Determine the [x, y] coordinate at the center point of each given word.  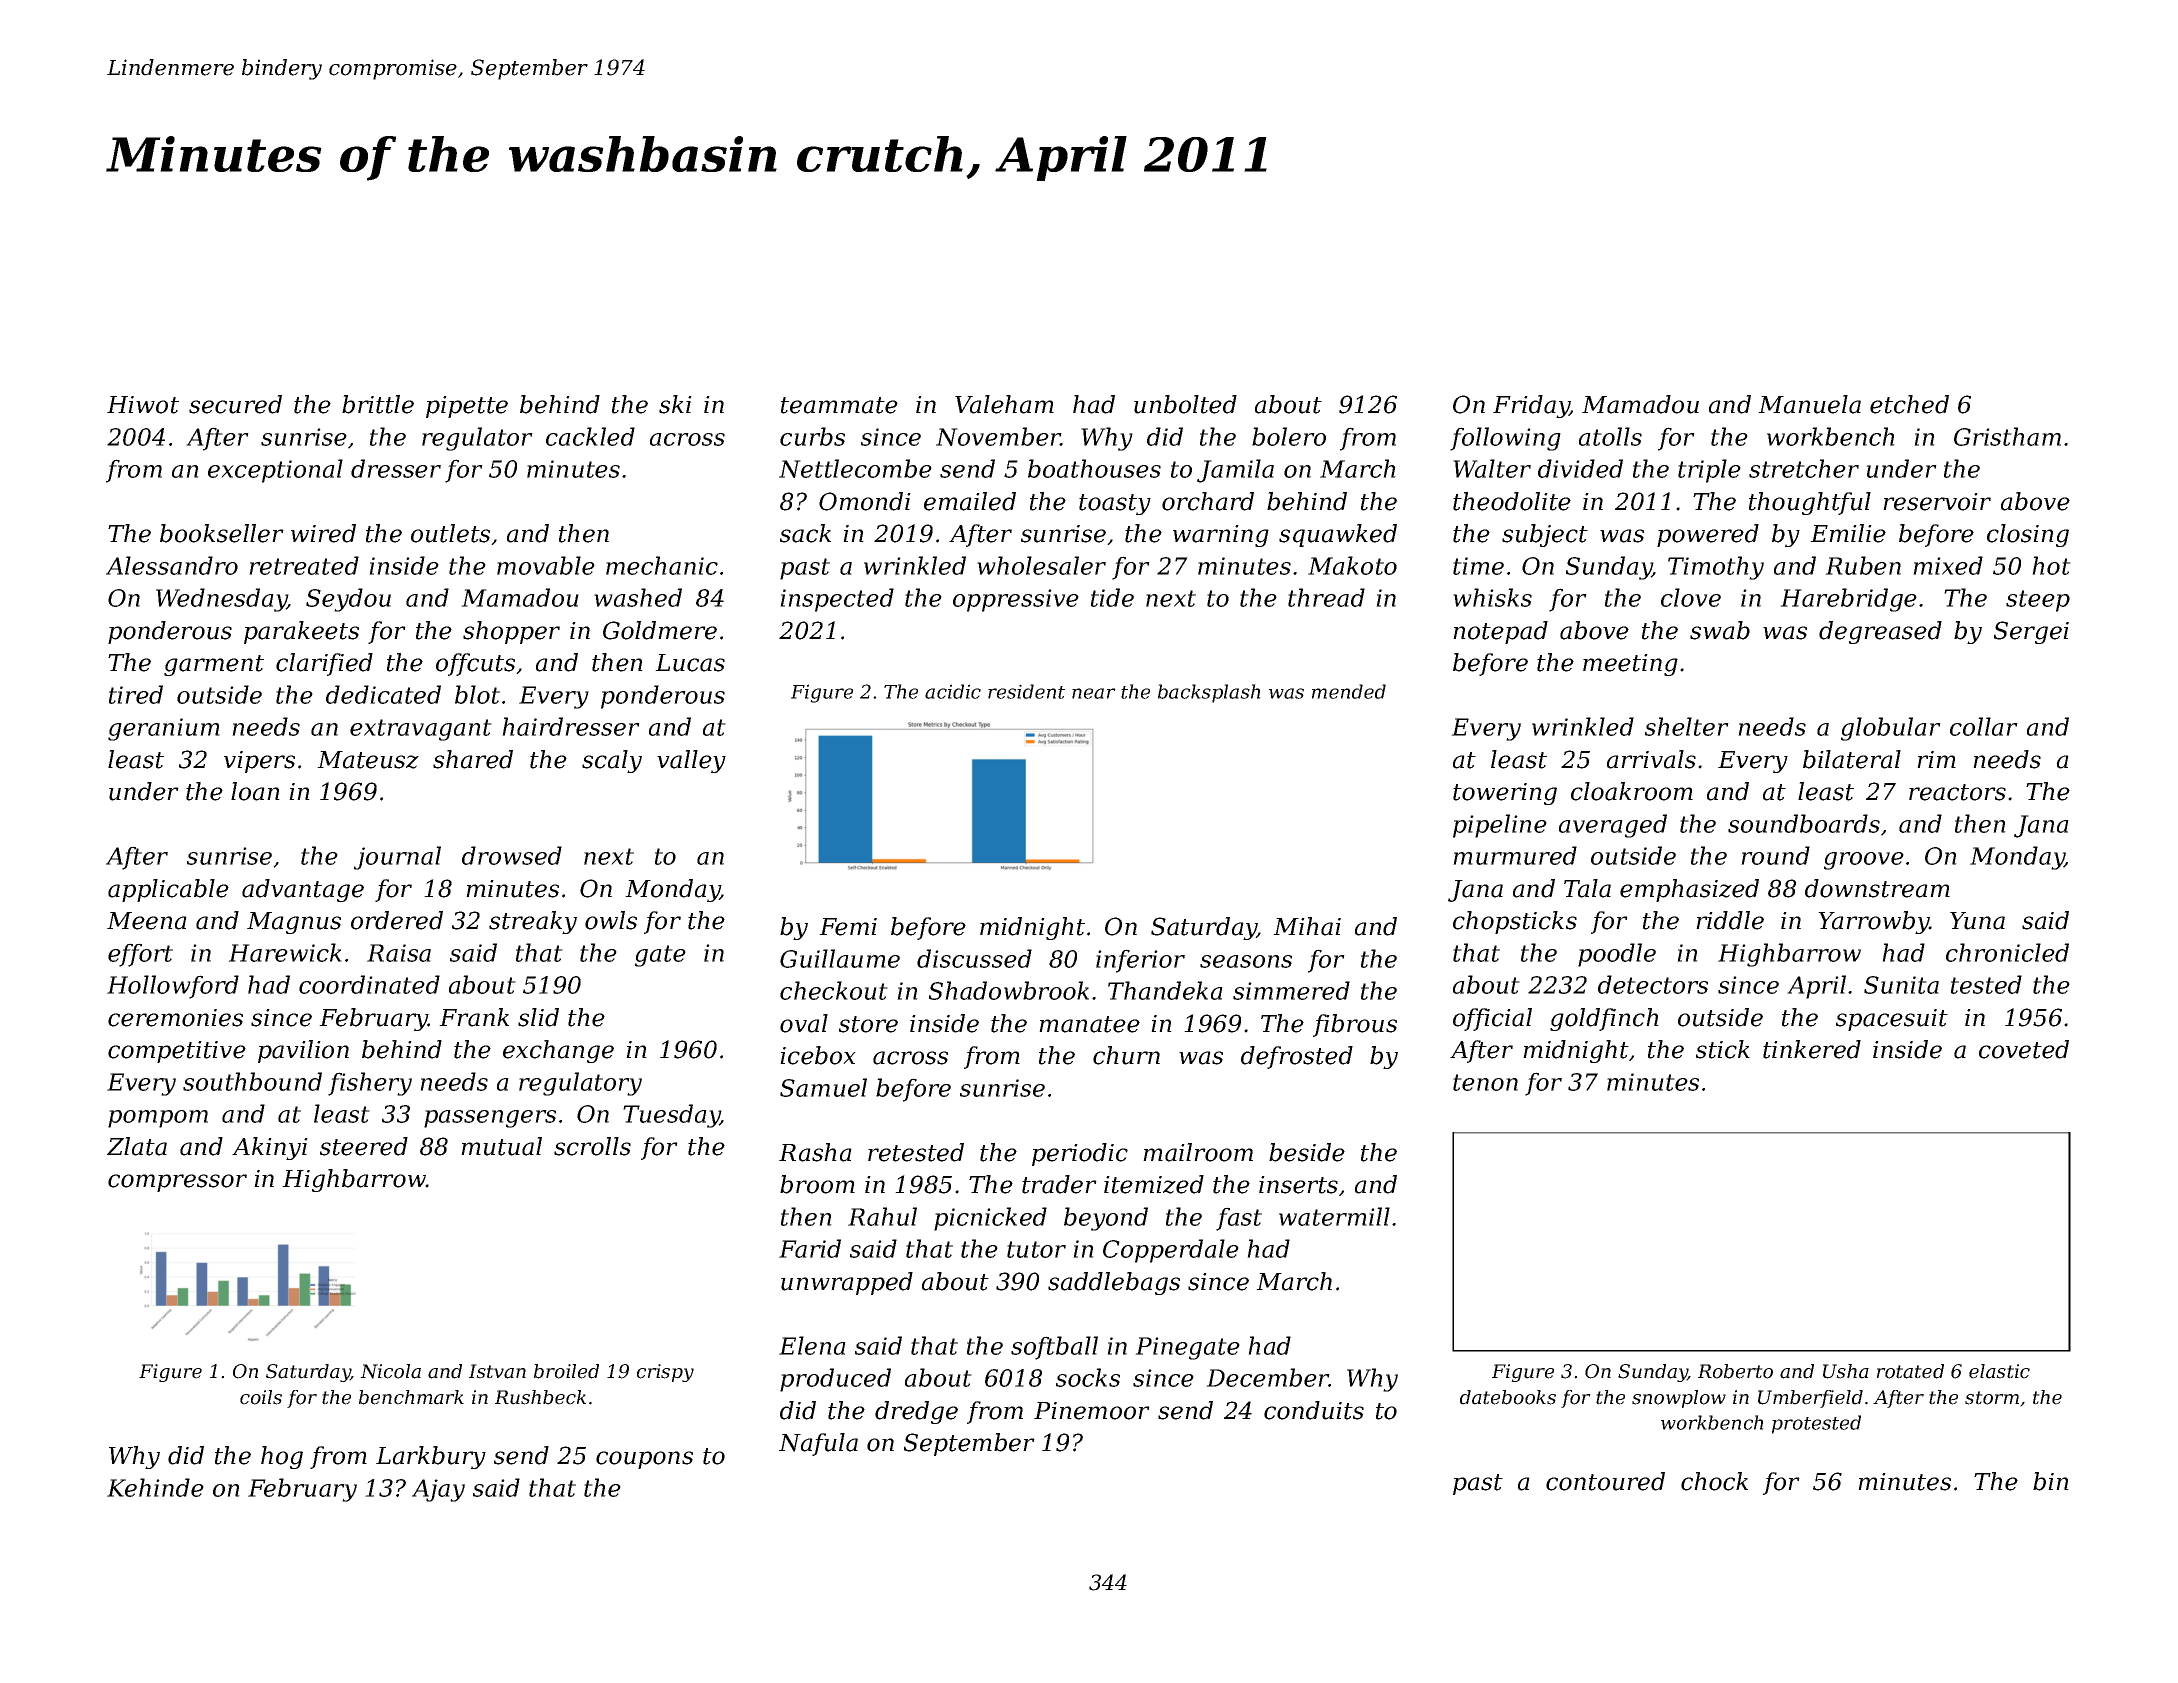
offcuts [475, 664]
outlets [450, 533]
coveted [2024, 1049]
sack [805, 533]
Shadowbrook [1009, 990]
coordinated [369, 984]
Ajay [438, 1490]
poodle [1617, 955]
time [1478, 566]
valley [691, 761]
